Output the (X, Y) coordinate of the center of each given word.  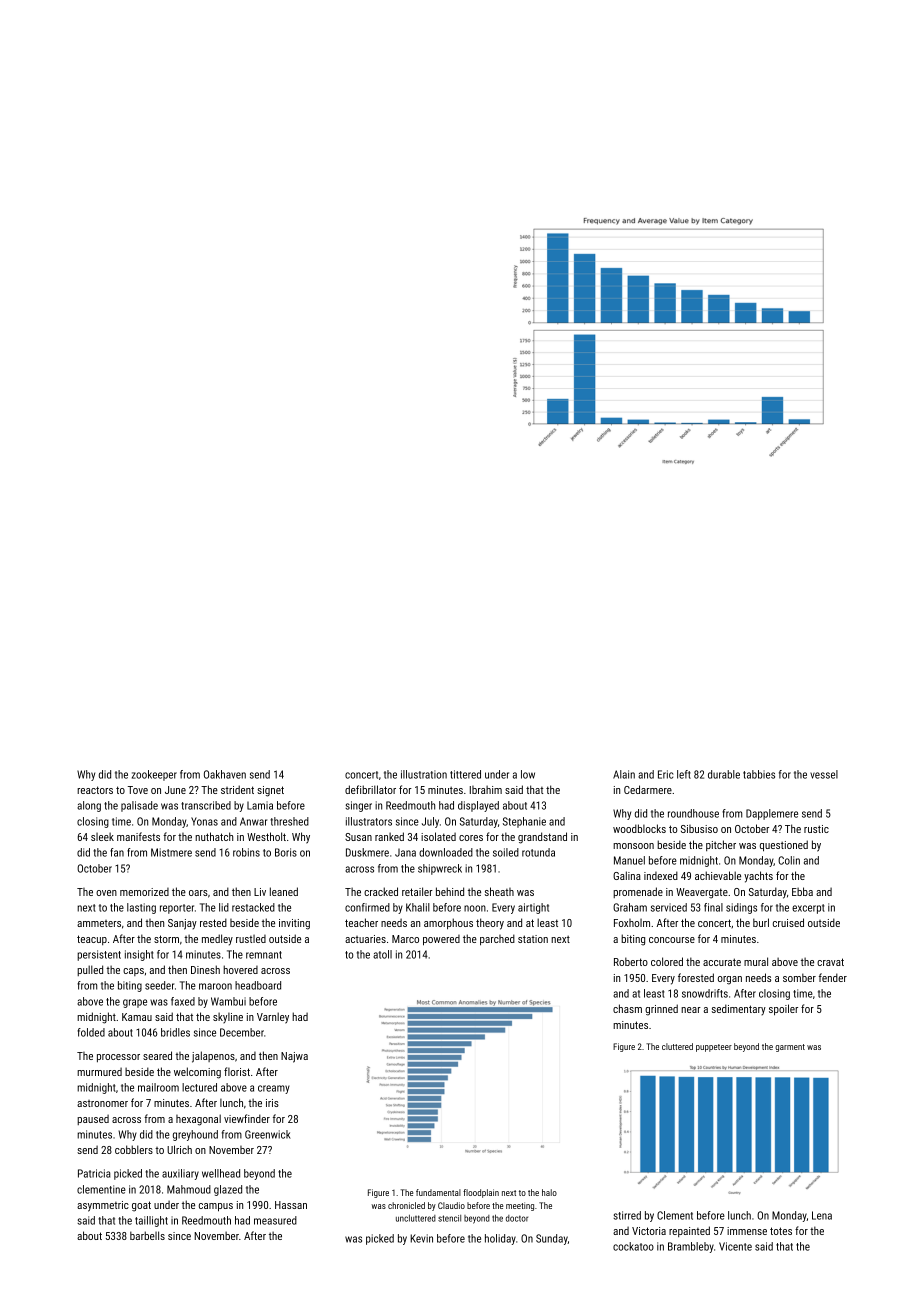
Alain (624, 774)
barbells (147, 1235)
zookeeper (154, 775)
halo (549, 1192)
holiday (500, 1239)
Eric (665, 774)
